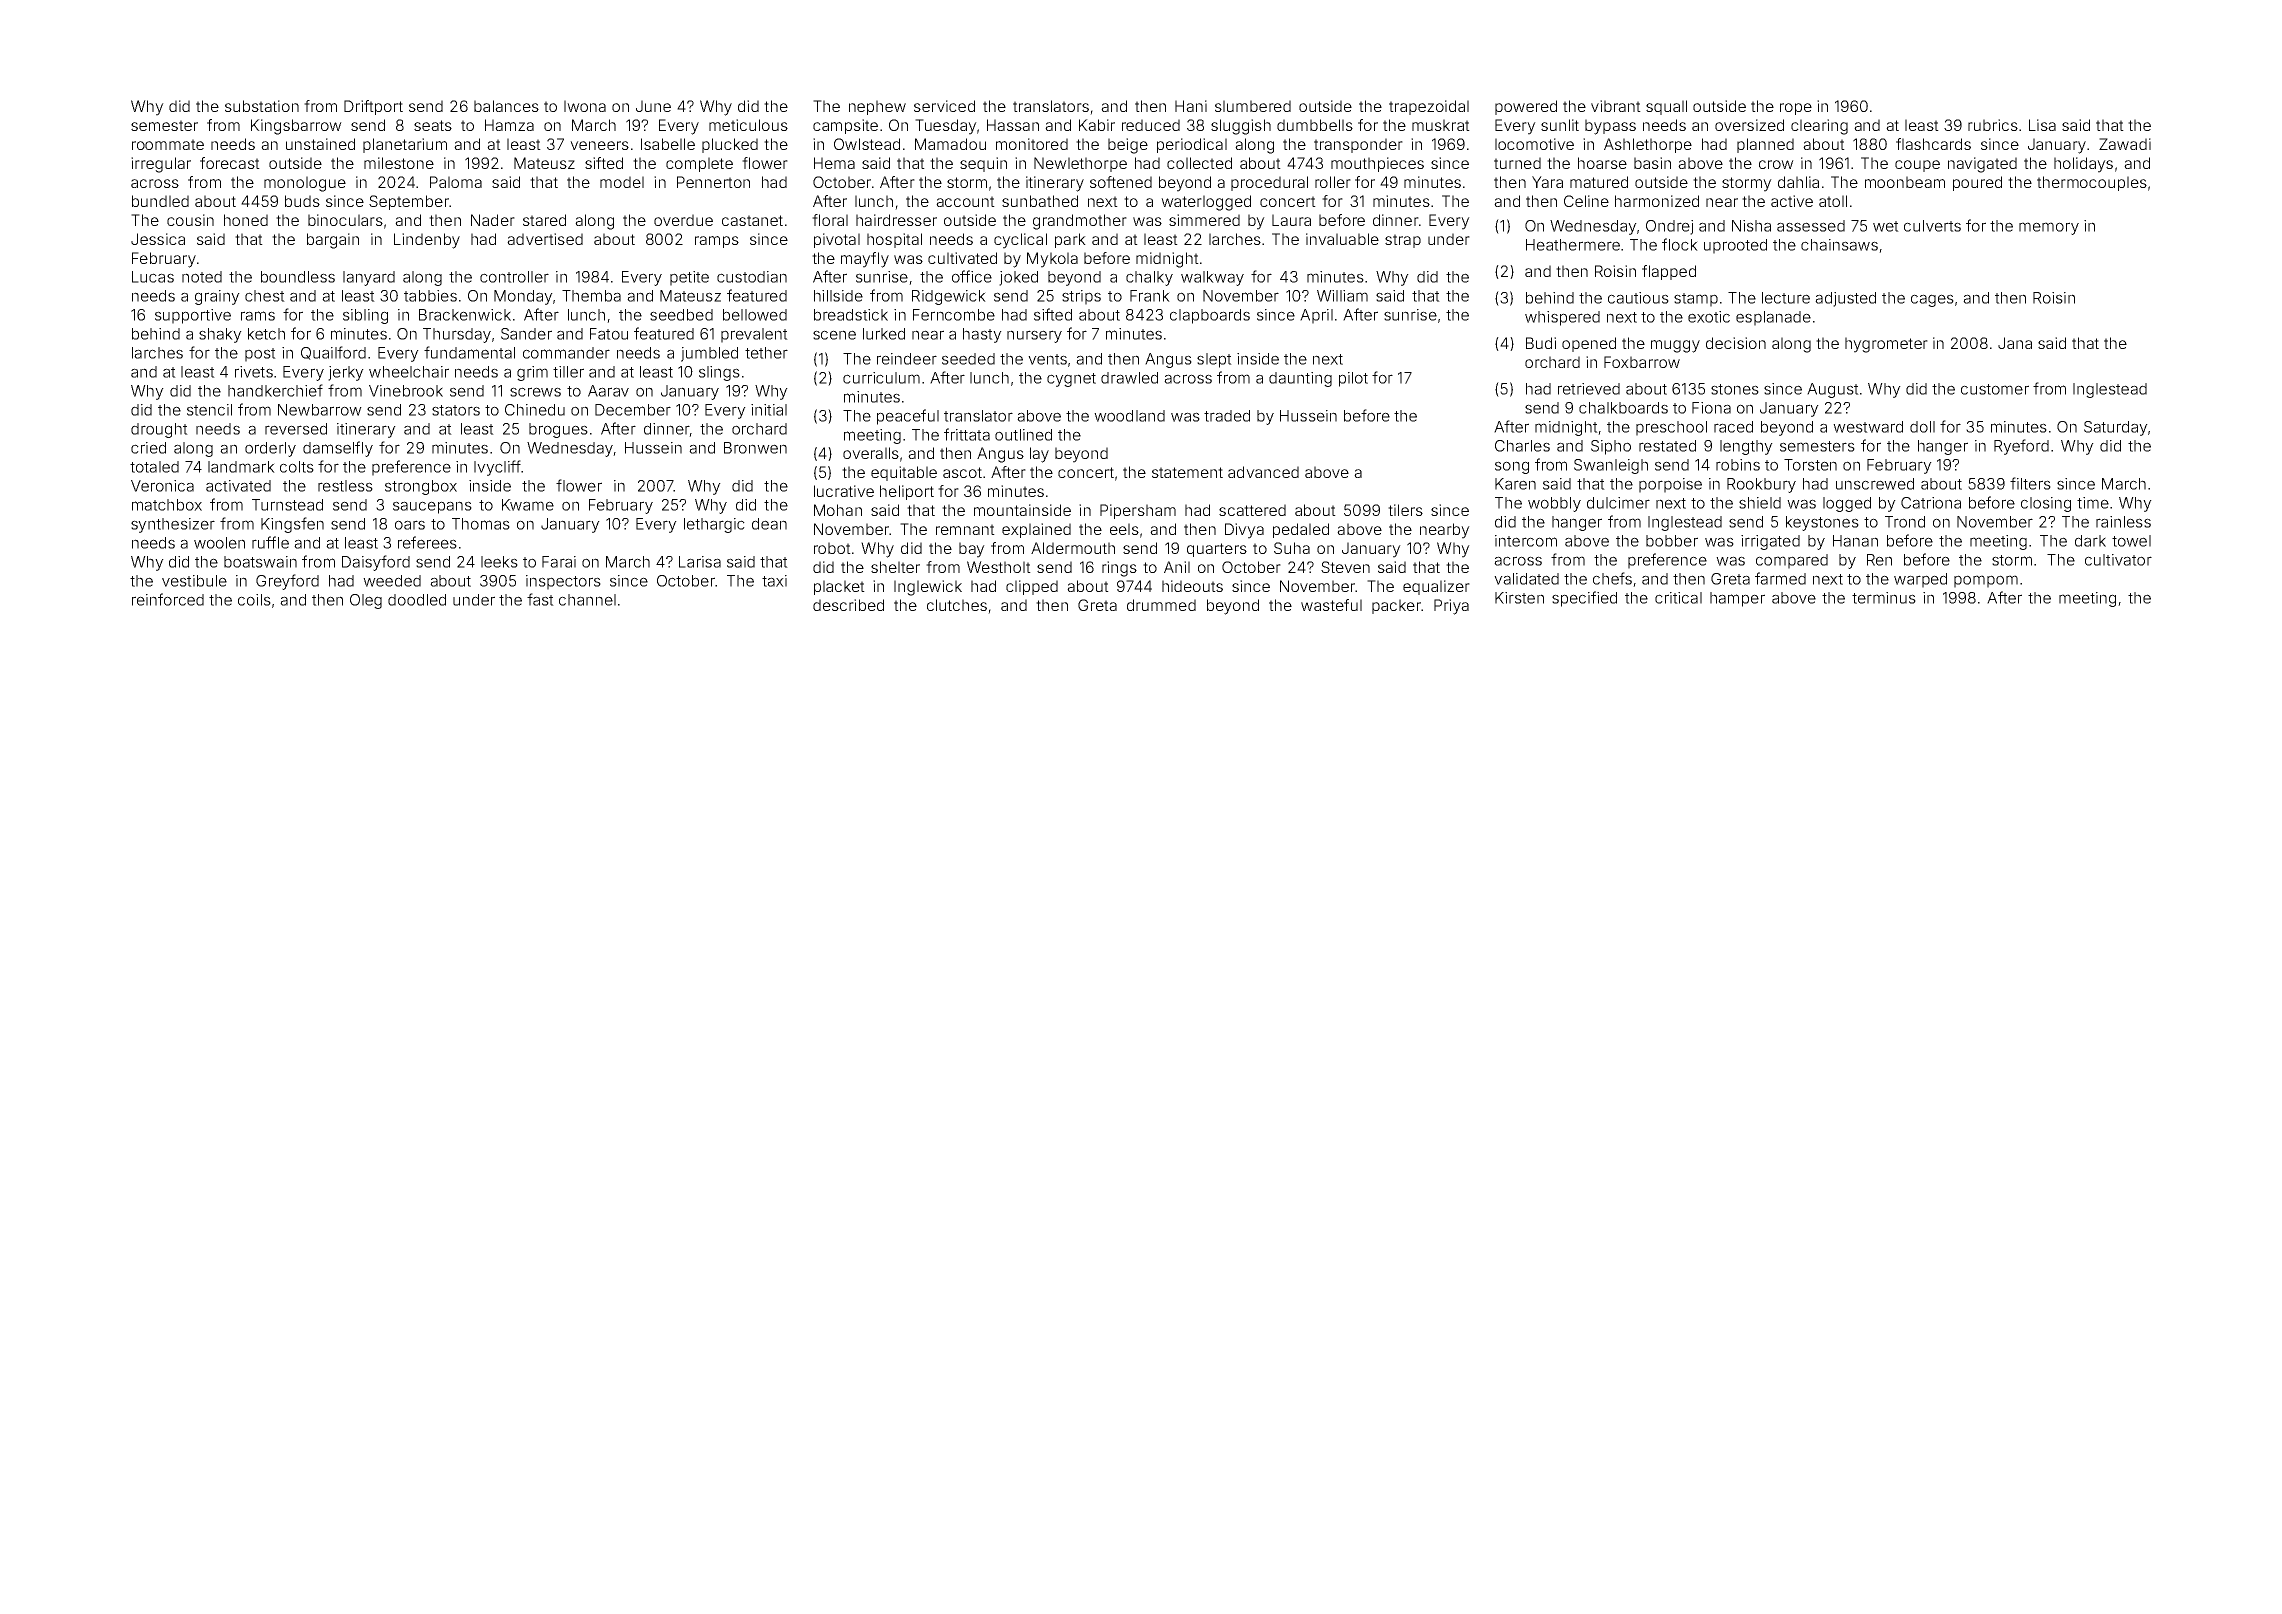  I want to click on cages, so click(1932, 300).
